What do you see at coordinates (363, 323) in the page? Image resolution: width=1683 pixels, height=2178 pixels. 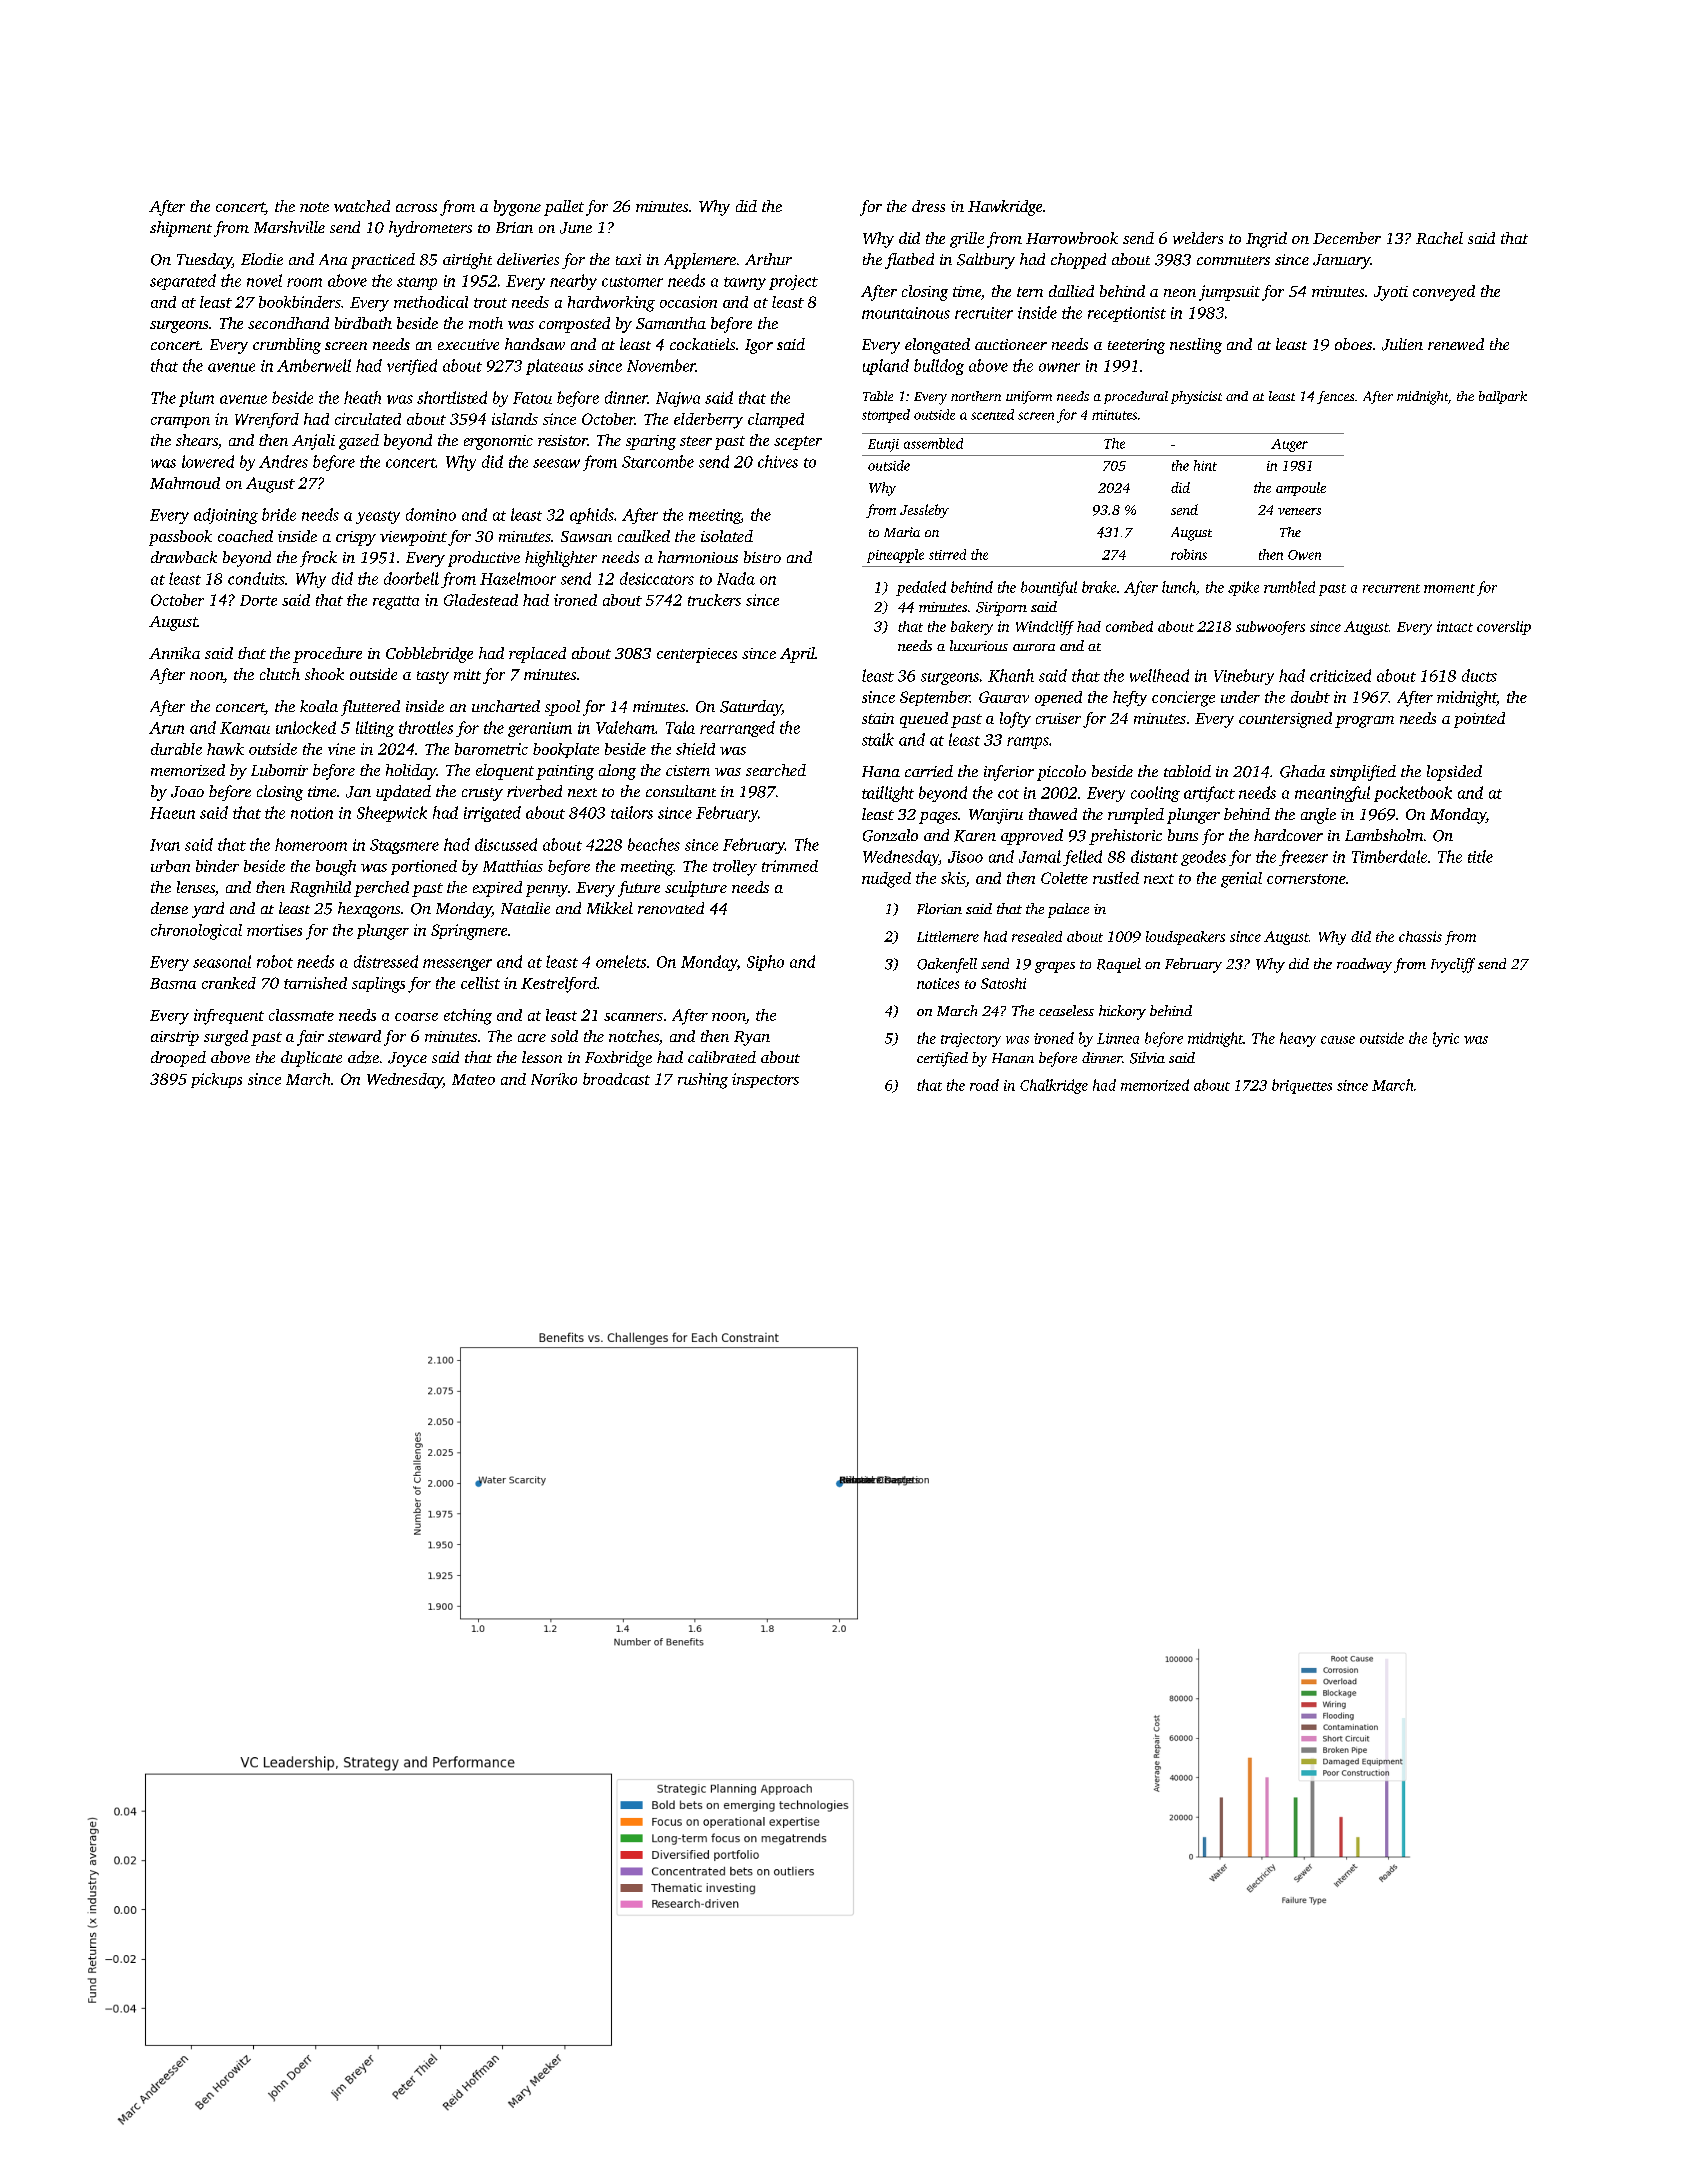 I see `birdbath` at bounding box center [363, 323].
